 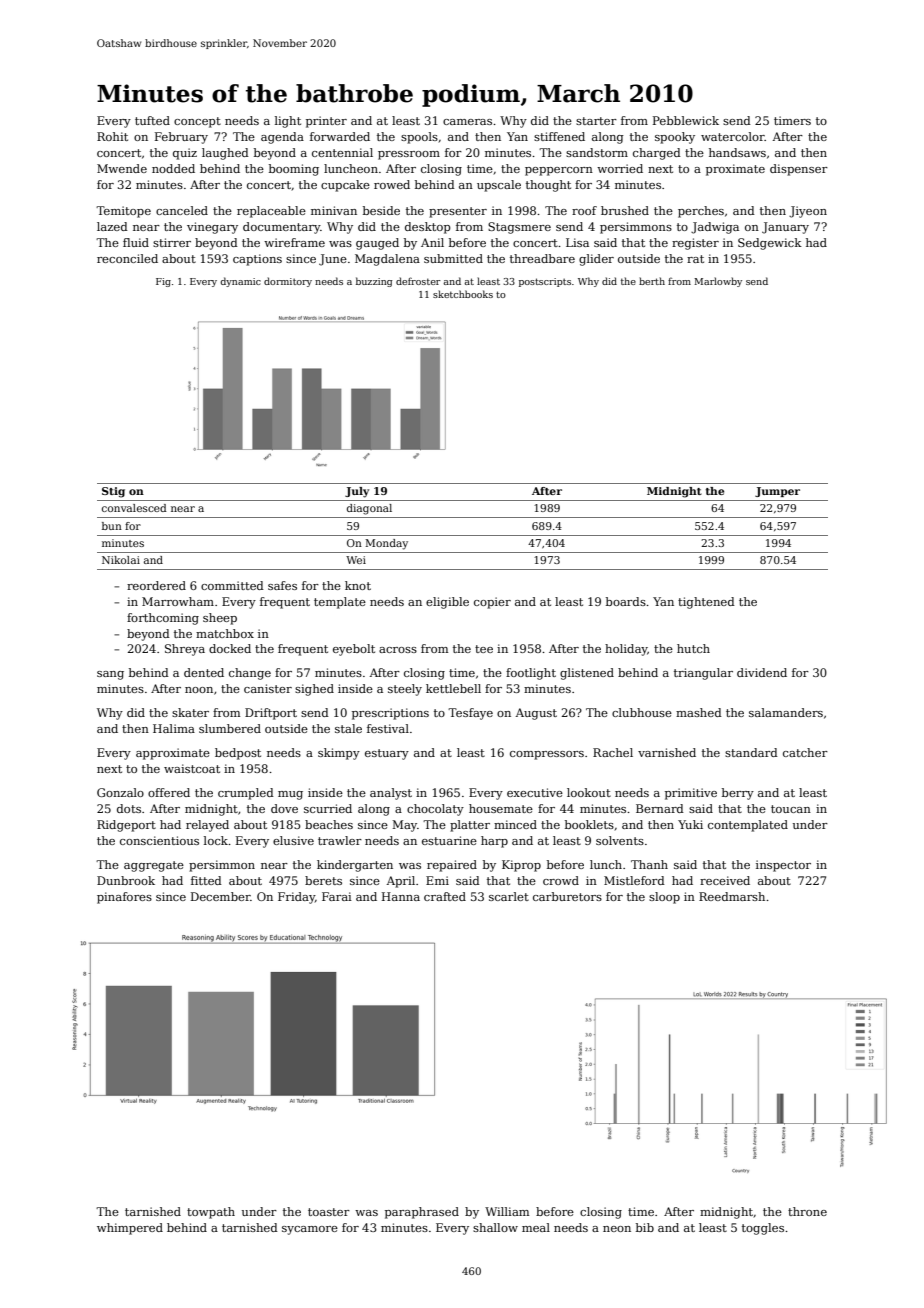 What do you see at coordinates (152, 120) in the screenshot?
I see `tufted` at bounding box center [152, 120].
